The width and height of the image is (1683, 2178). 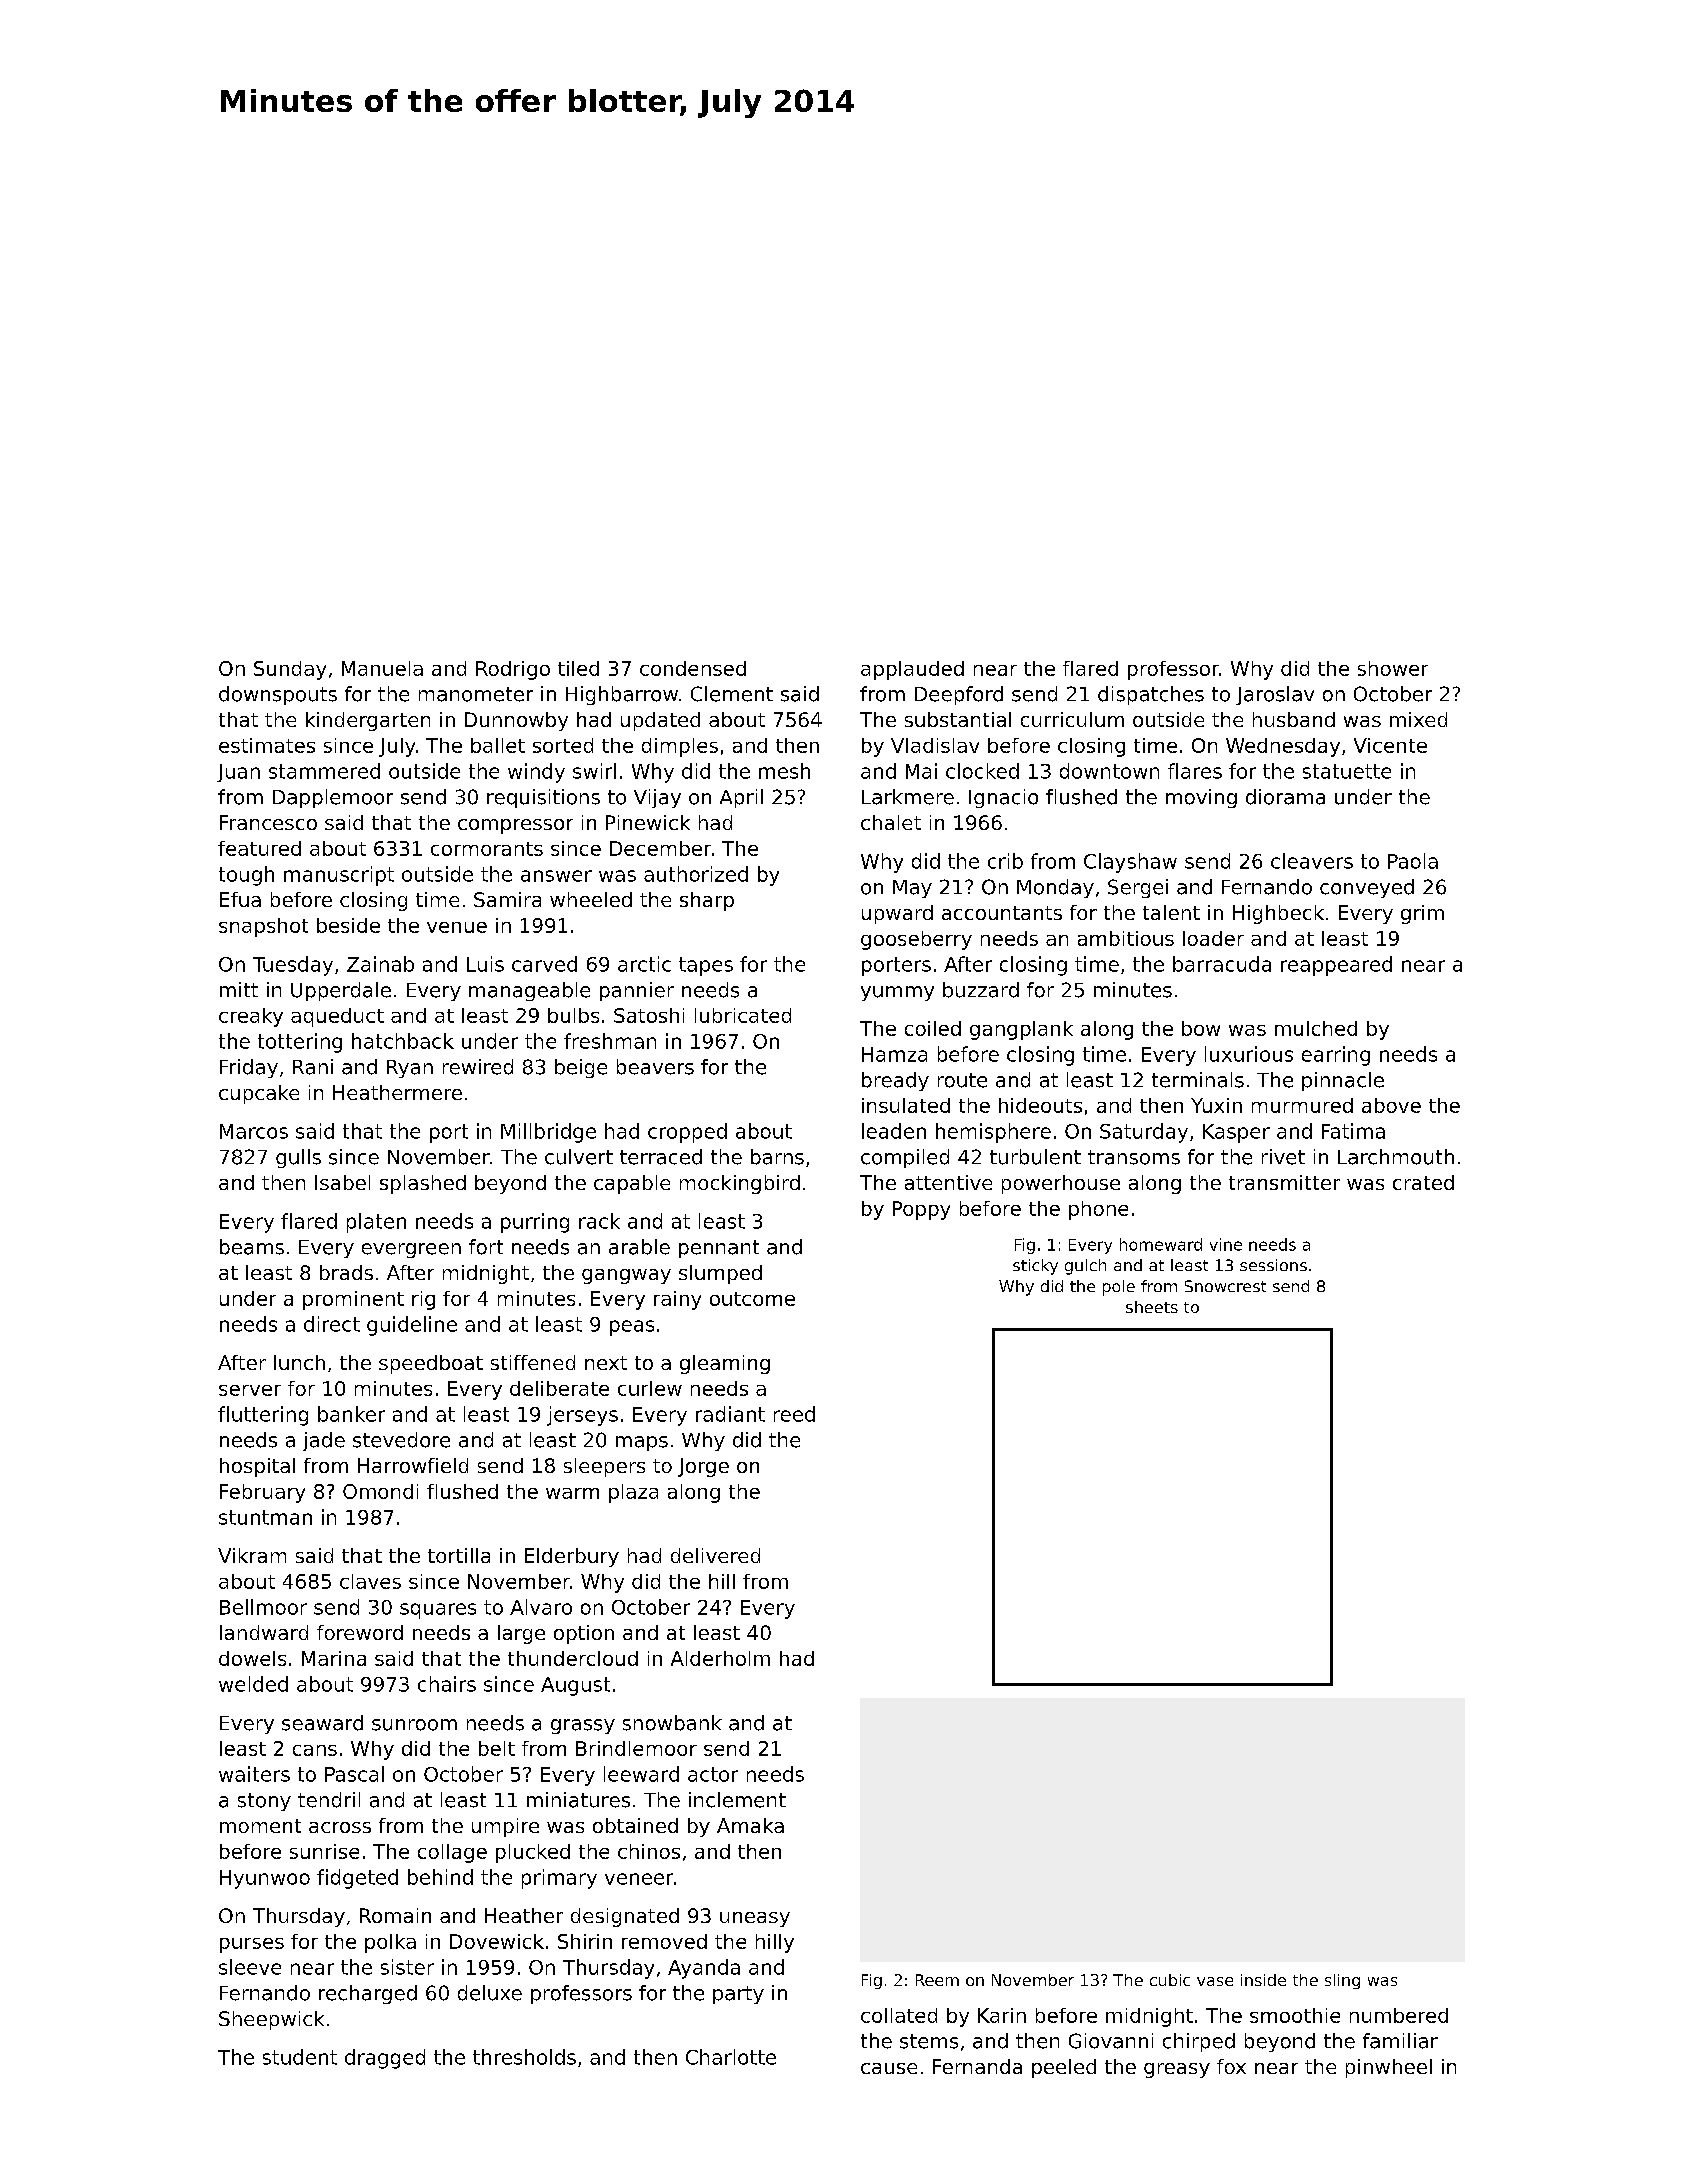 What do you see at coordinates (660, 848) in the image?
I see `December` at bounding box center [660, 848].
